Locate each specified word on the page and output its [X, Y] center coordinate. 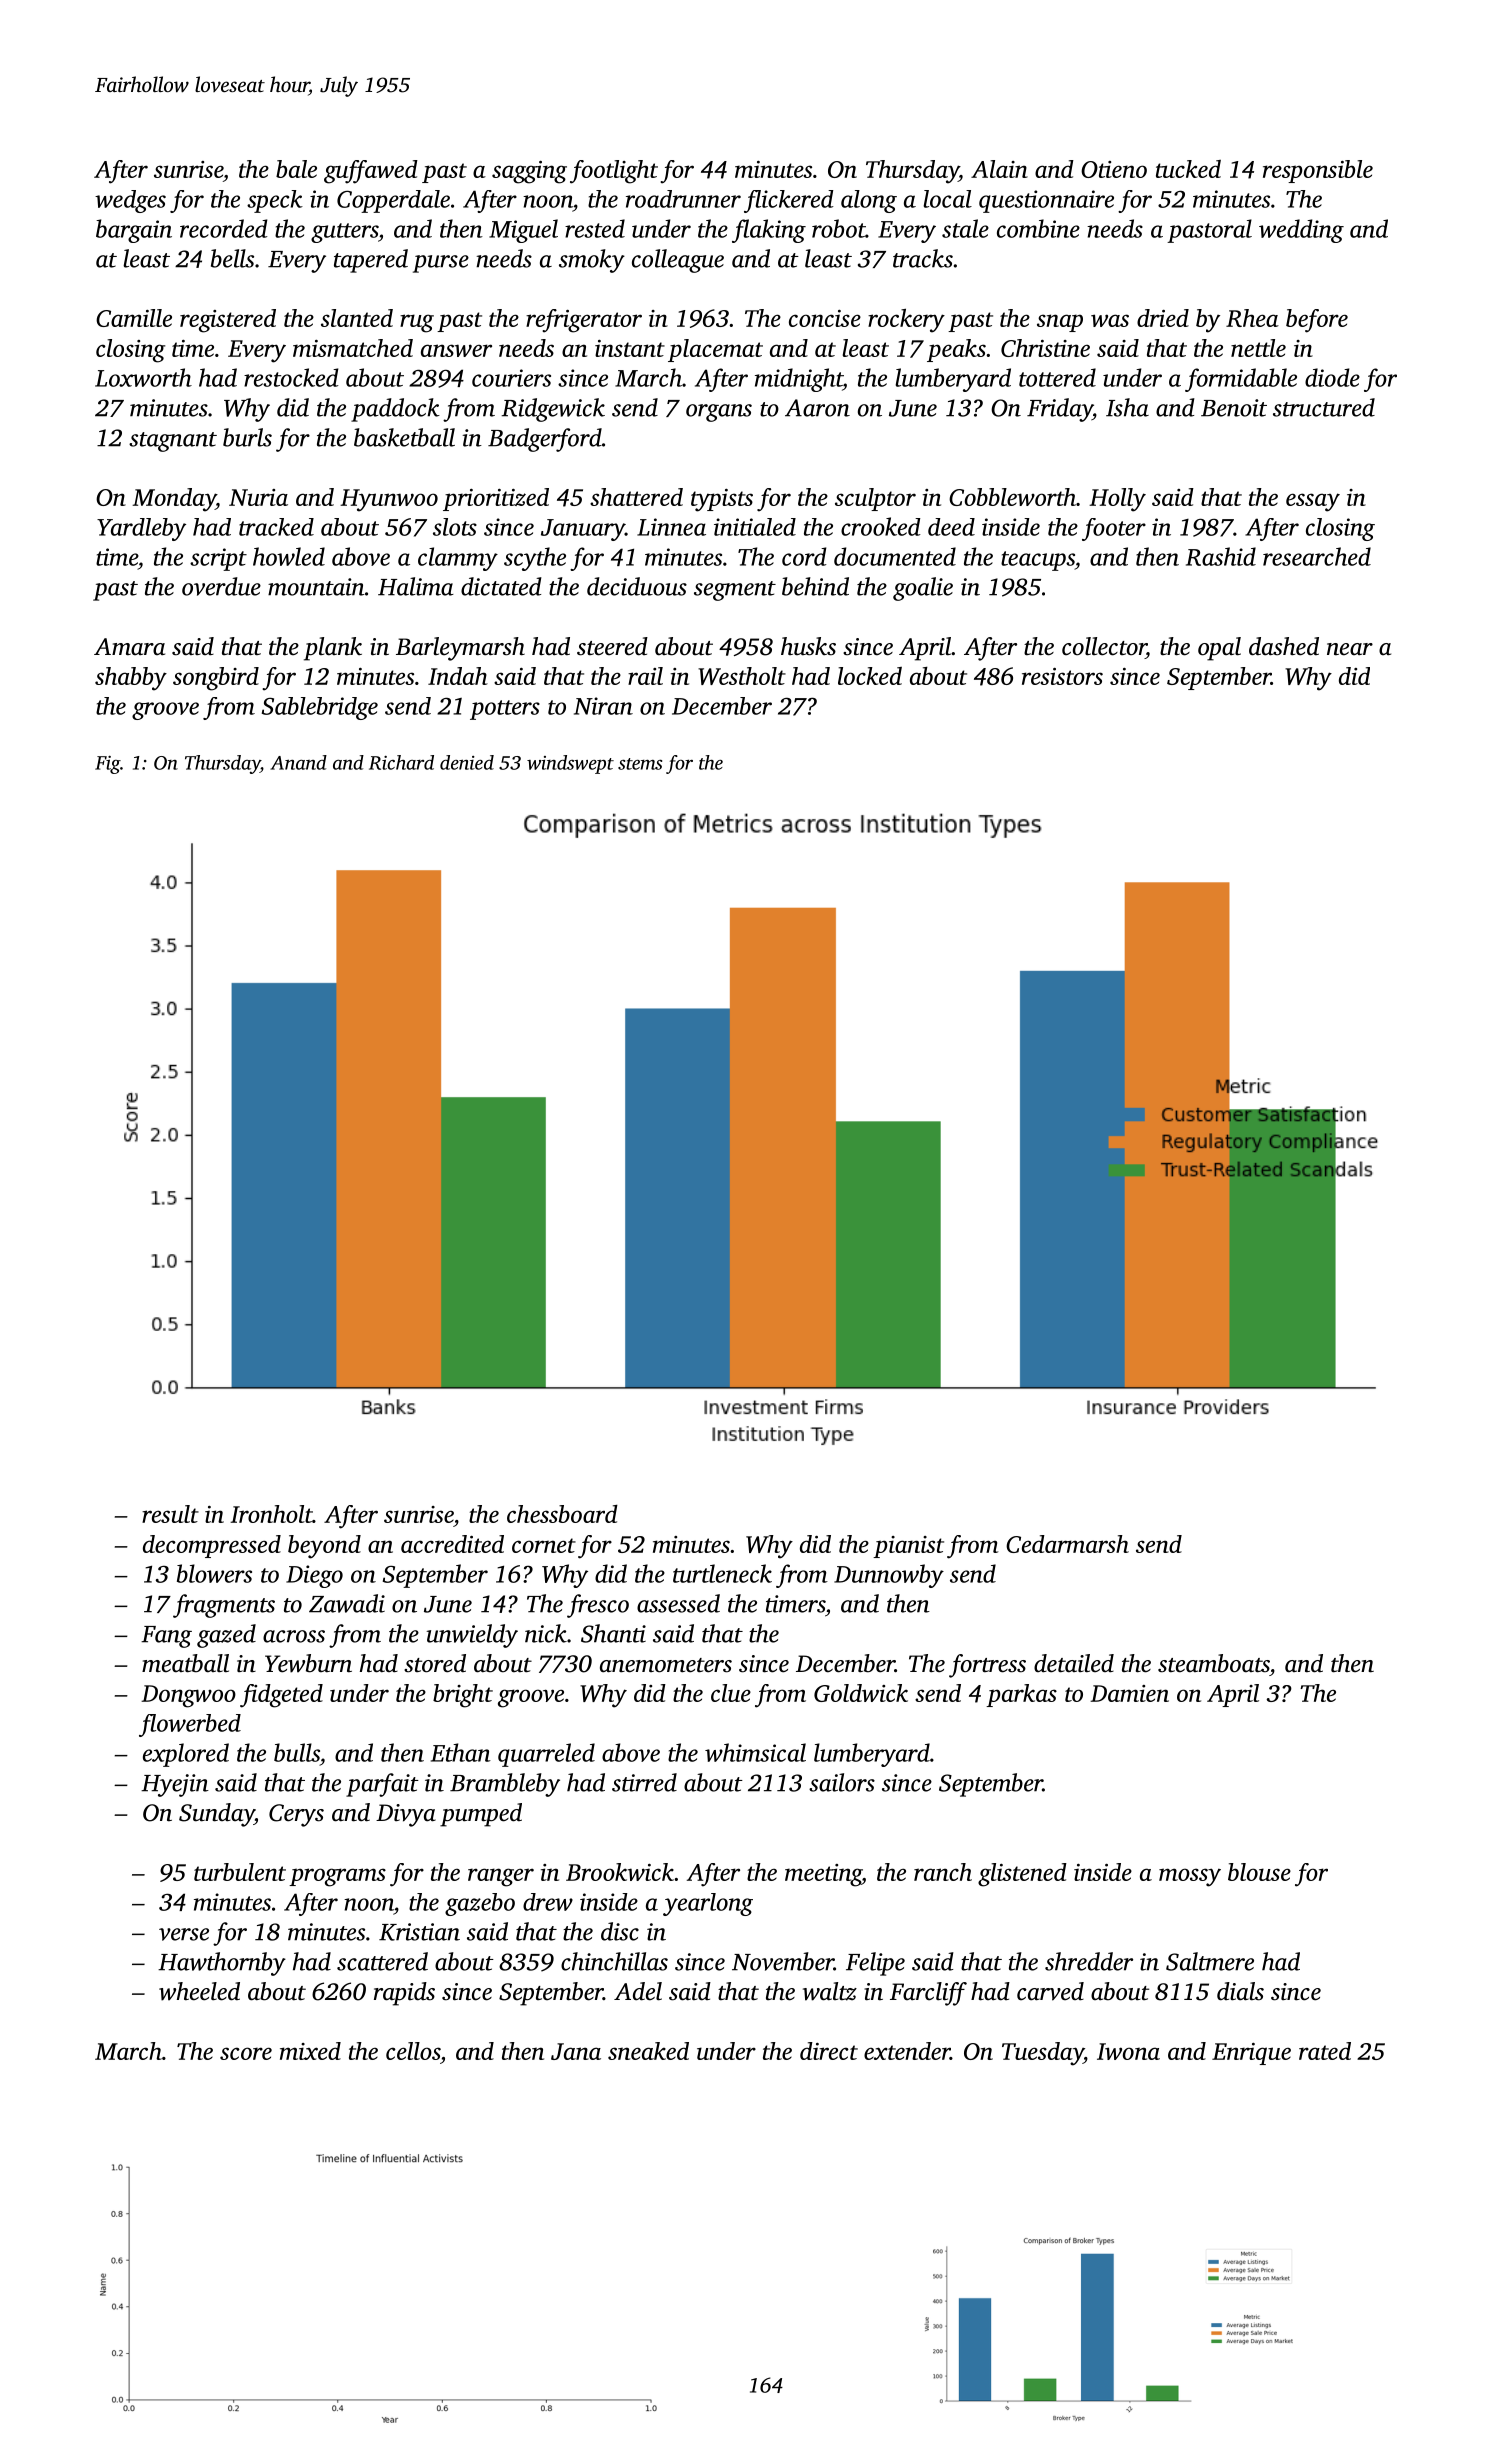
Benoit [1234, 408]
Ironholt [271, 1514]
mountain [316, 587]
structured [1324, 407]
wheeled [199, 1991]
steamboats [1214, 1663]
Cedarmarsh [1067, 1544]
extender [907, 2051]
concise [825, 318]
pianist [908, 1547]
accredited [452, 1544]
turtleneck [722, 1573]
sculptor [875, 499]
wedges [130, 201]
